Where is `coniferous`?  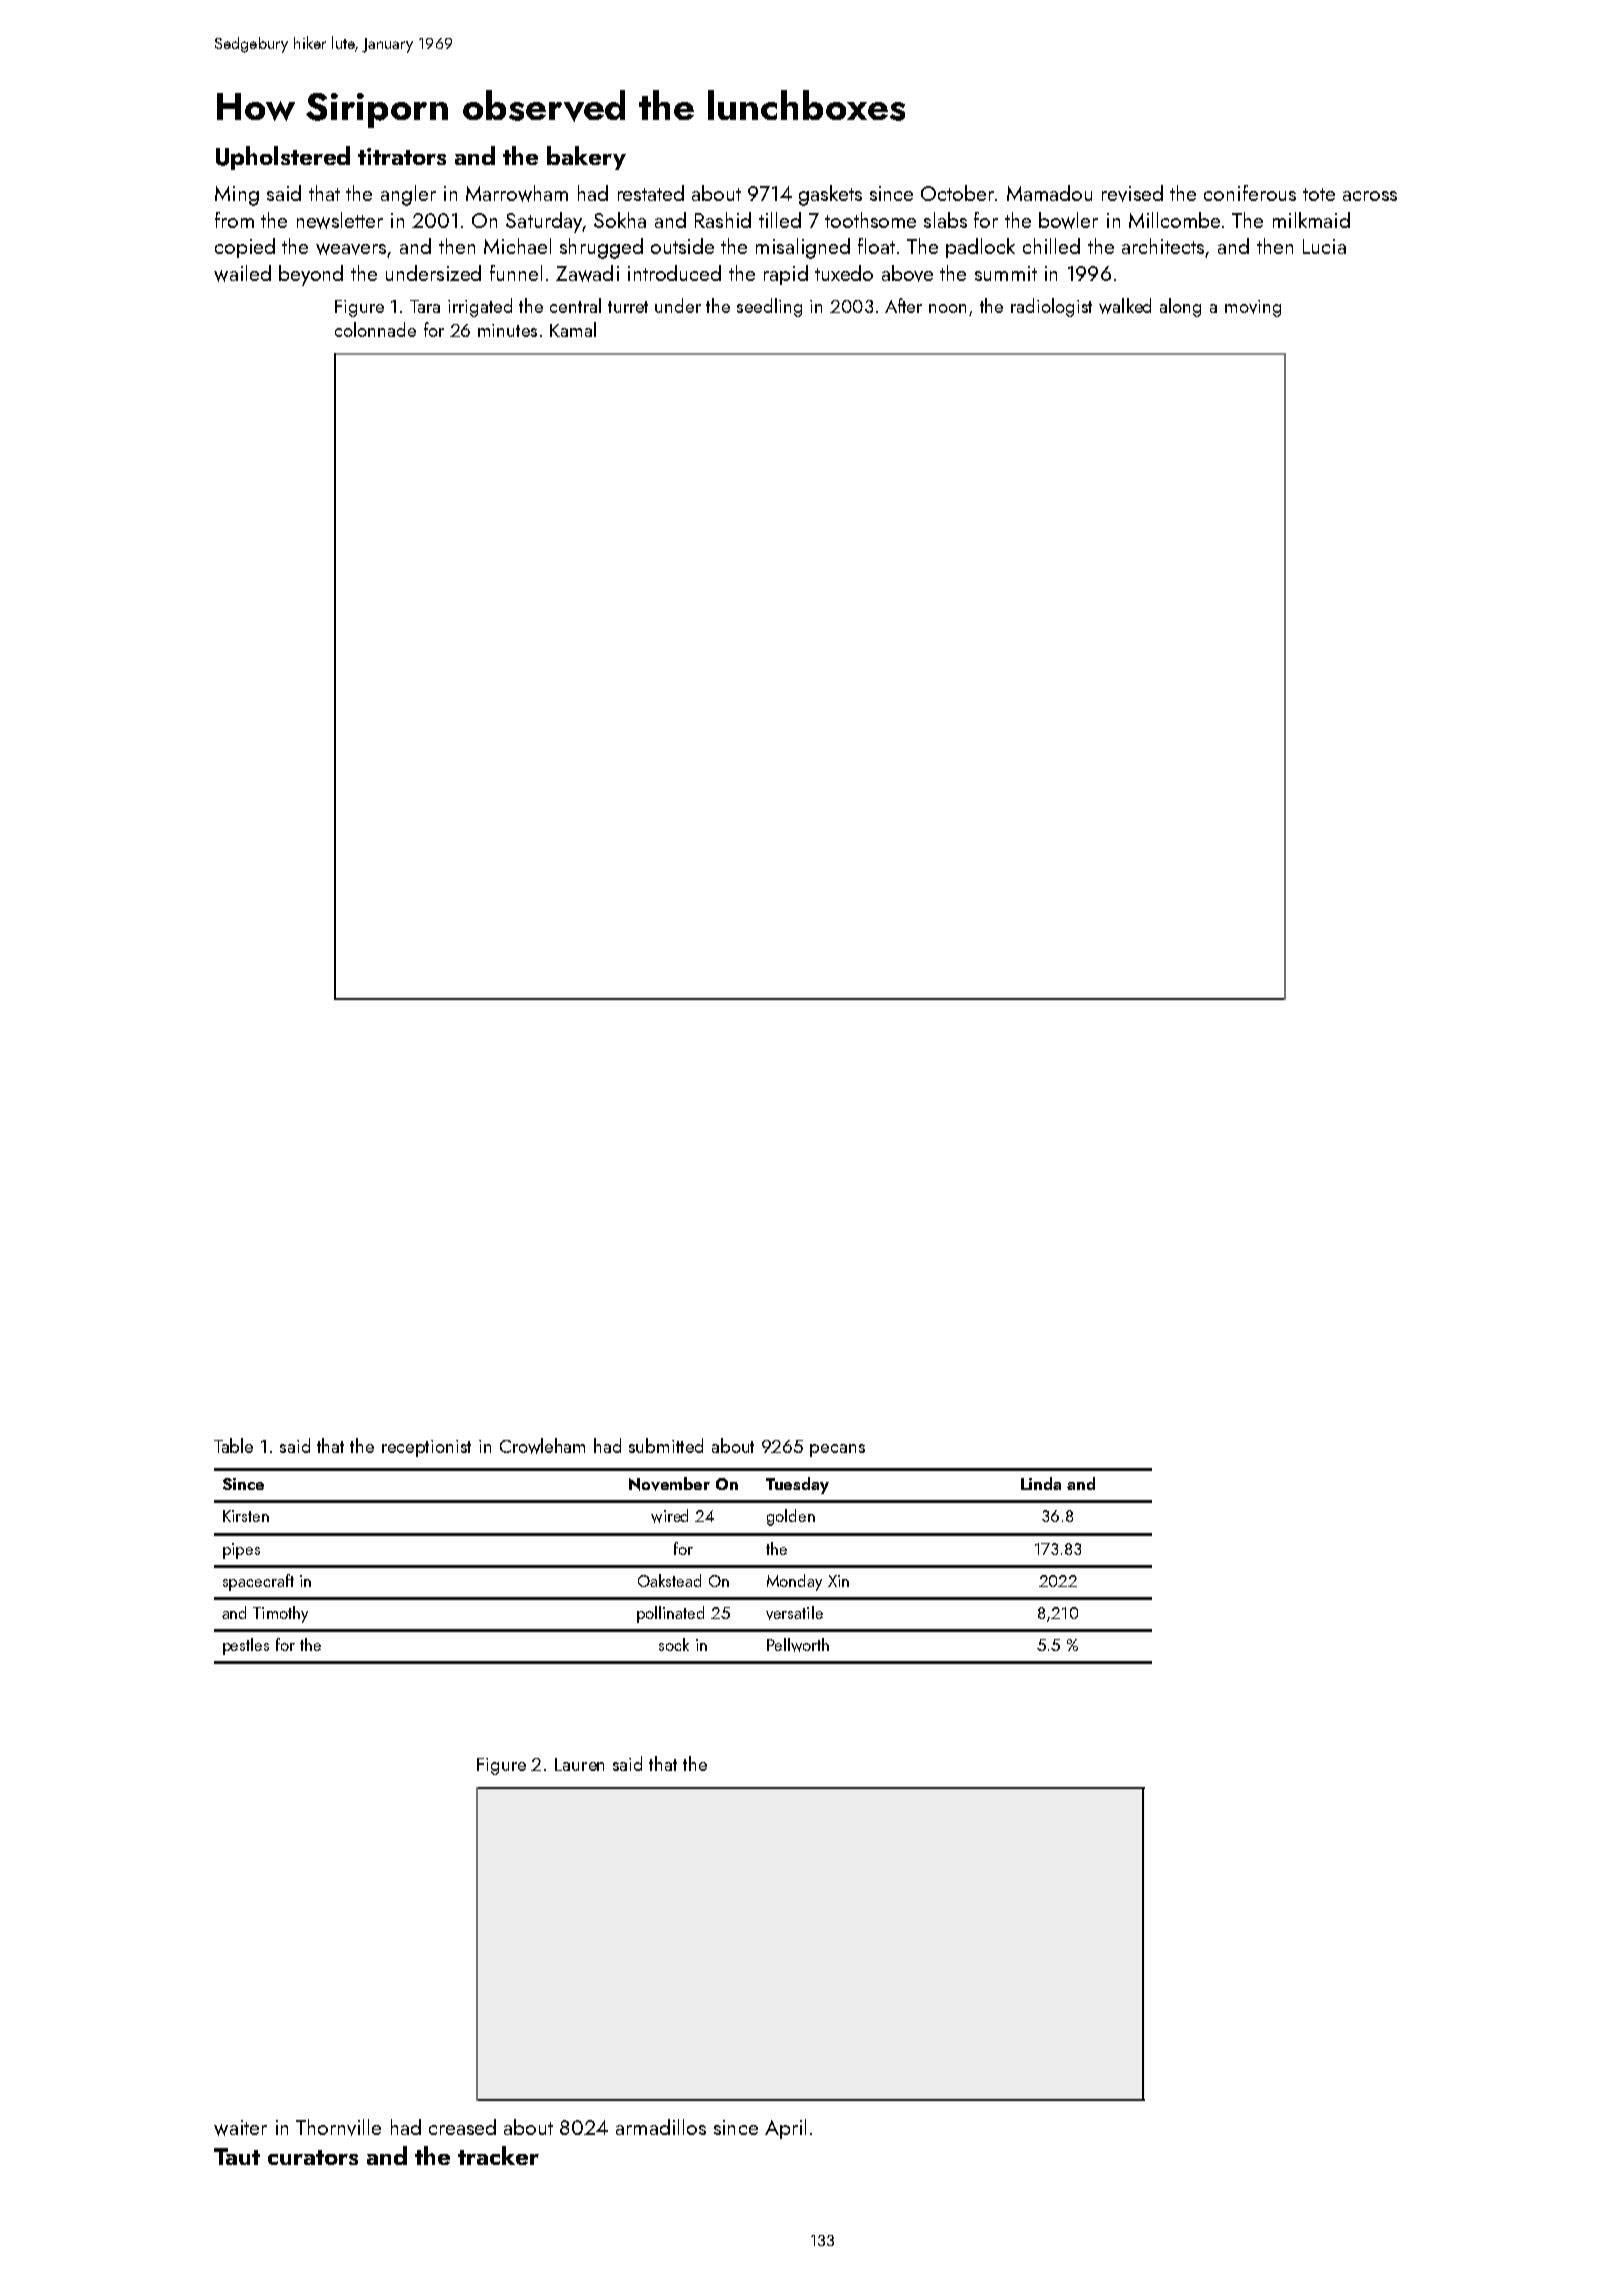
coniferous is located at coordinates (1250, 193).
